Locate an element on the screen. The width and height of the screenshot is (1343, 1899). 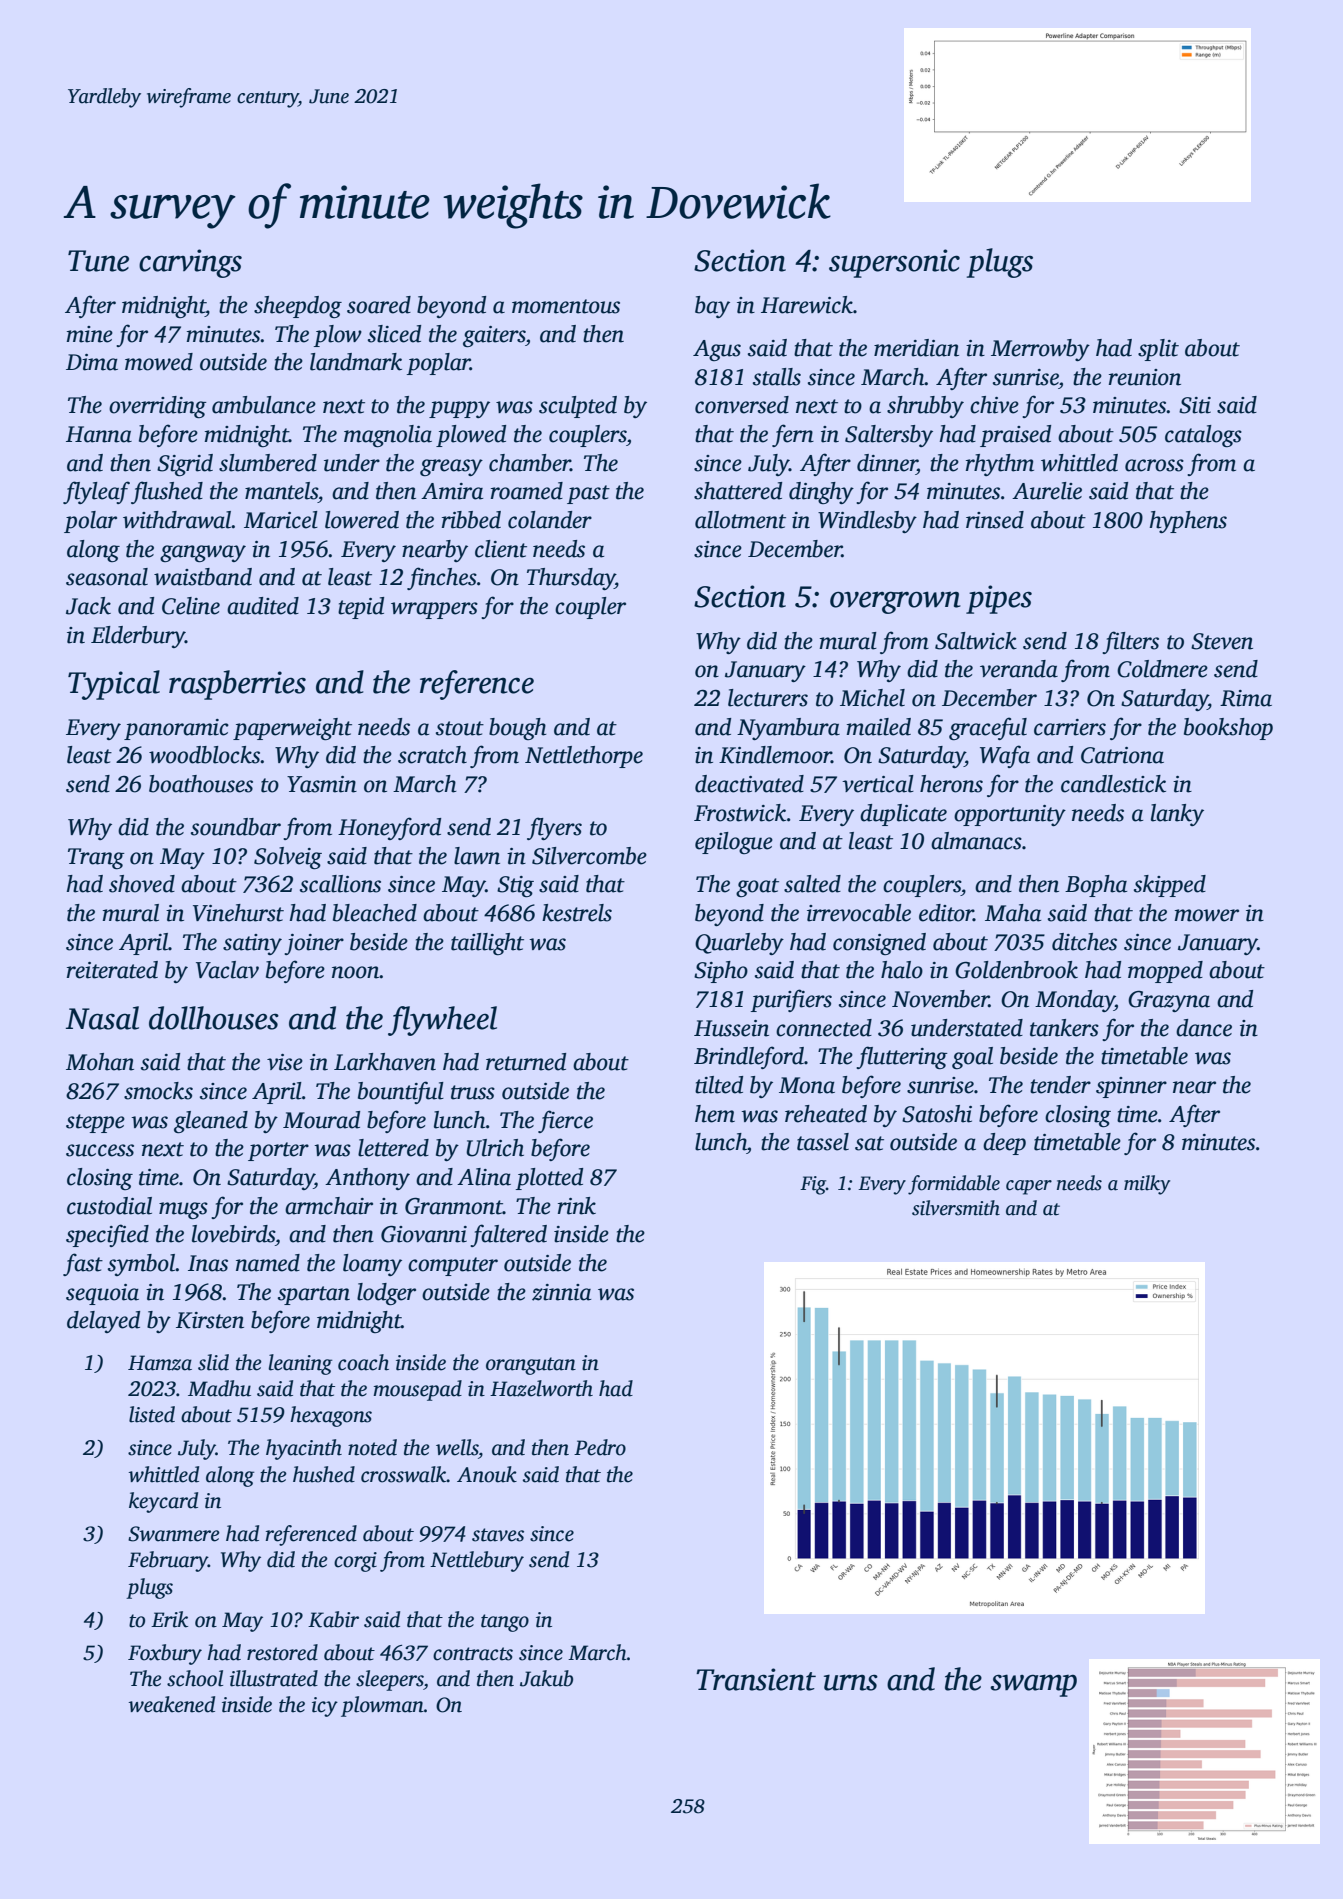
silversmith is located at coordinates (956, 1208).
